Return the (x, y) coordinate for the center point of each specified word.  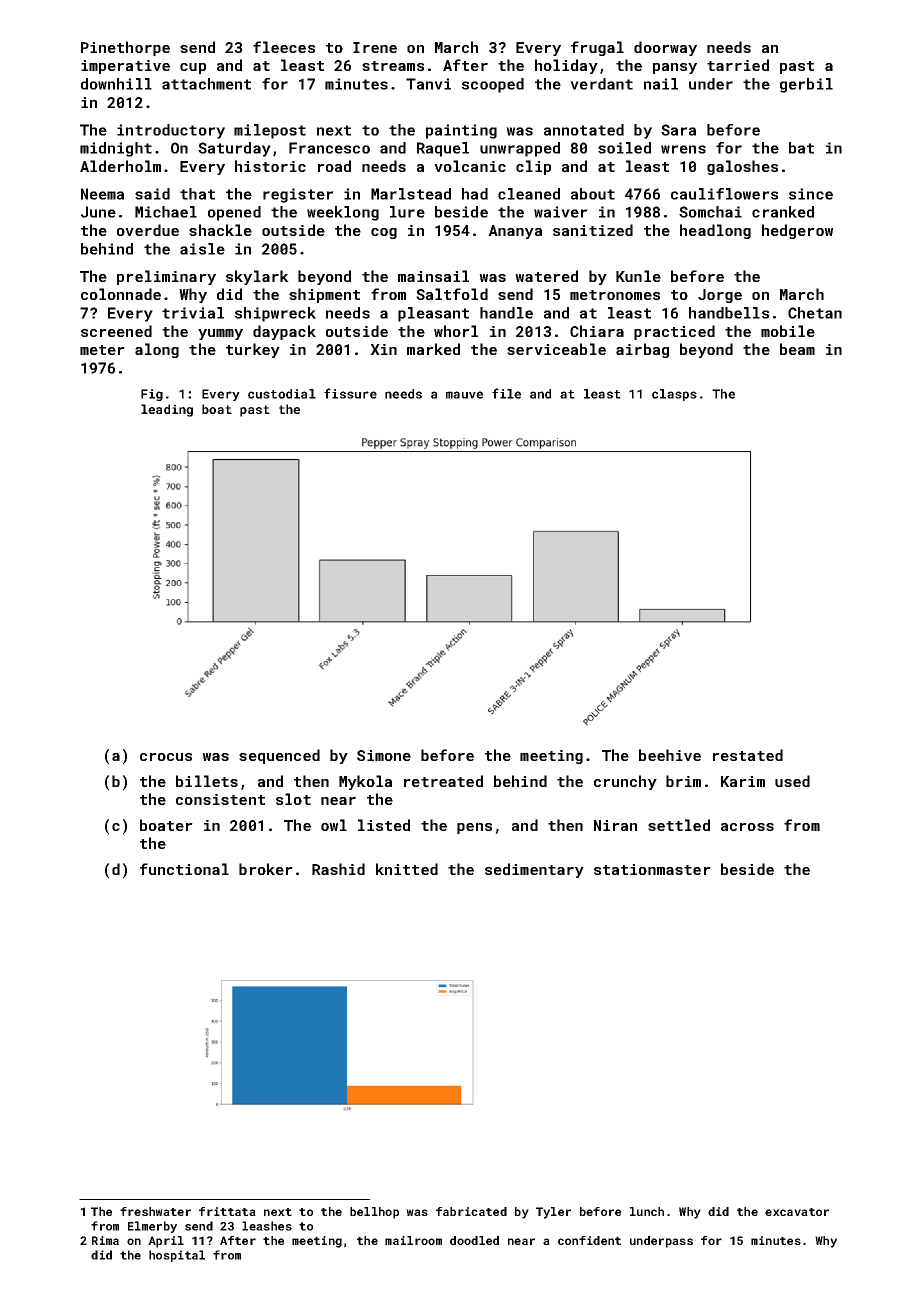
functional (184, 869)
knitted (407, 869)
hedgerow (797, 231)
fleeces (284, 47)
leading (167, 410)
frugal (597, 48)
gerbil (806, 85)
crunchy (625, 782)
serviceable (556, 349)
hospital (177, 1256)
